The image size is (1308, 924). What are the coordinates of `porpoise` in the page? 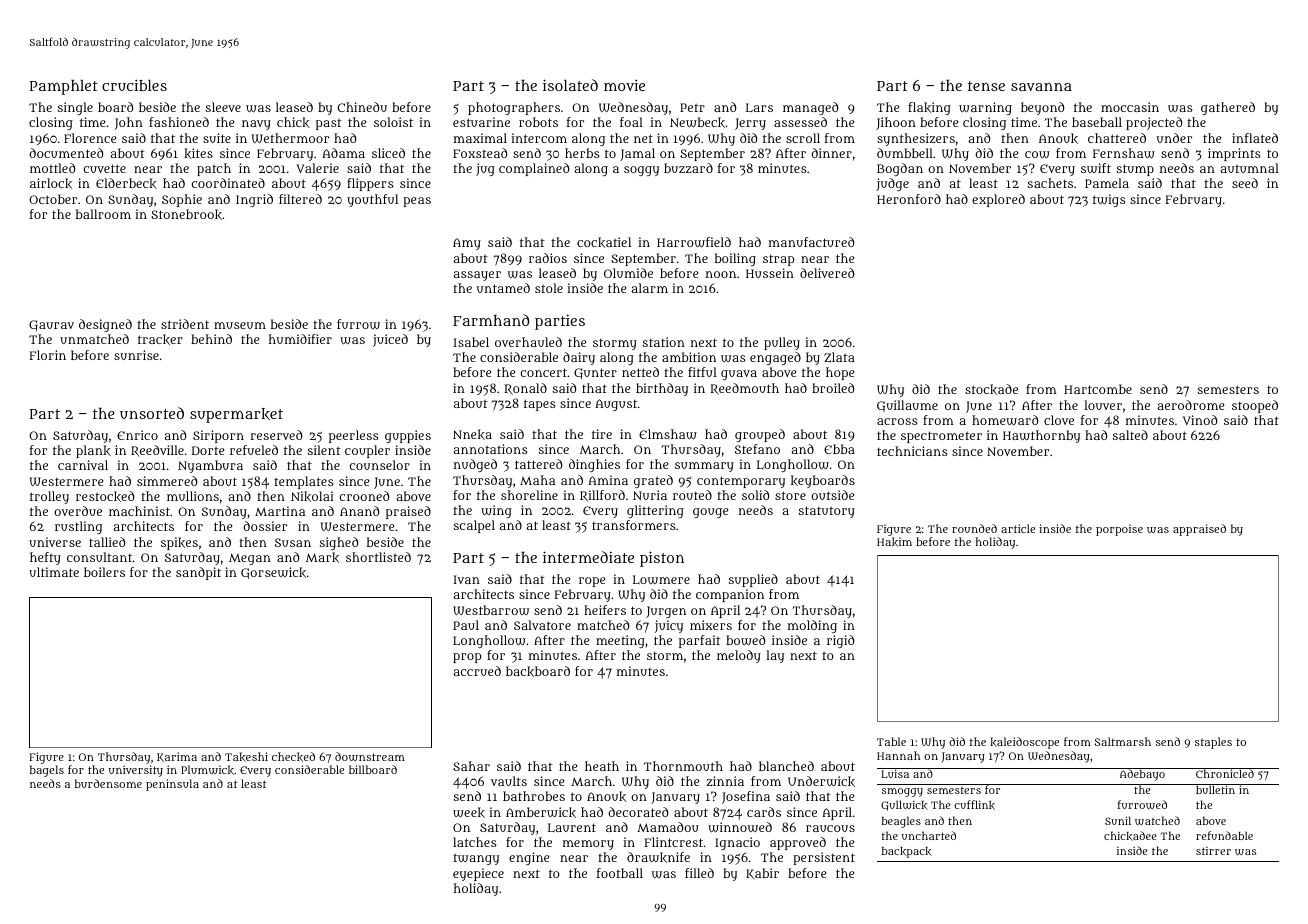 It's located at (1119, 530).
